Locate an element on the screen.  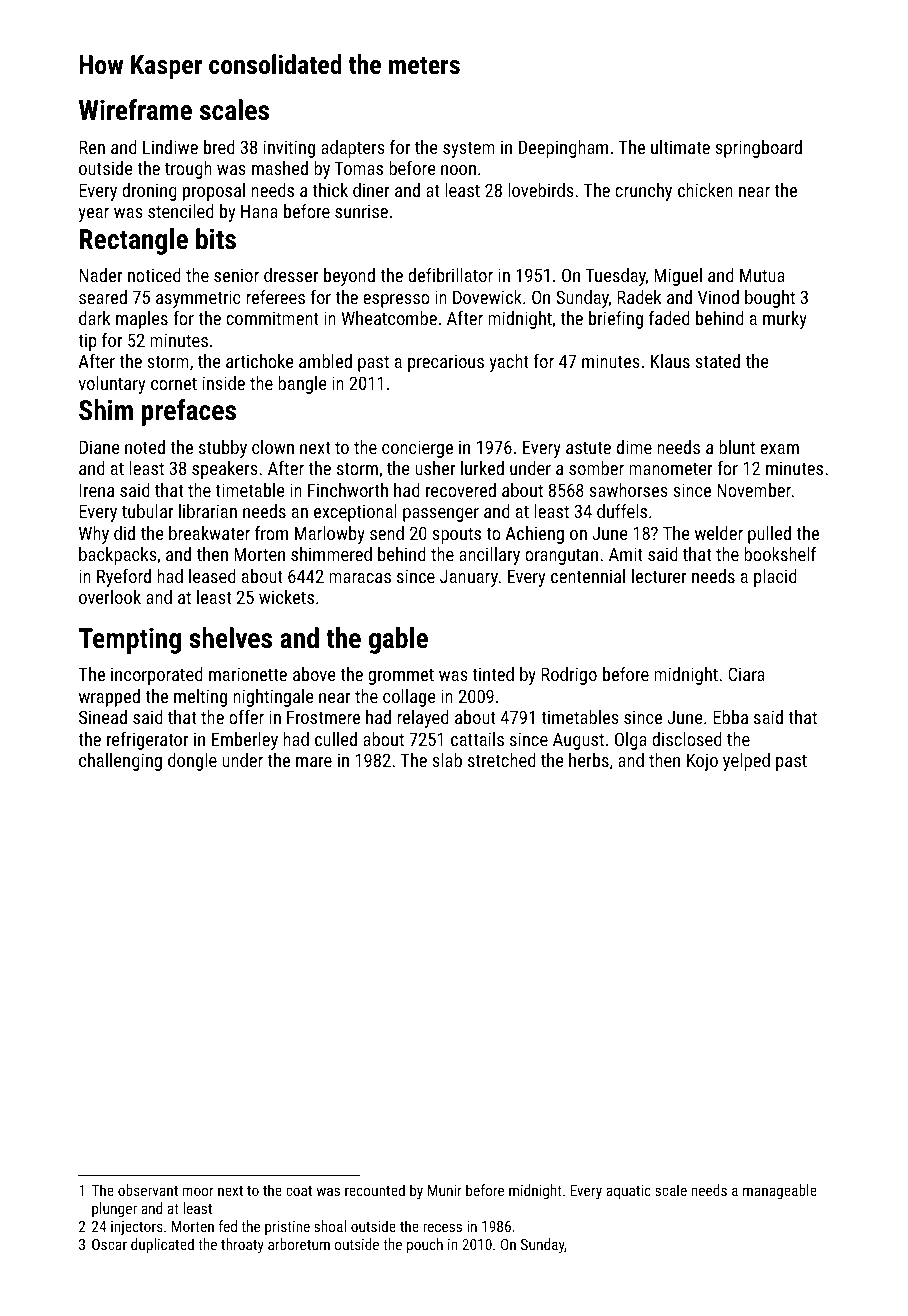
duplicated is located at coordinates (162, 1245).
